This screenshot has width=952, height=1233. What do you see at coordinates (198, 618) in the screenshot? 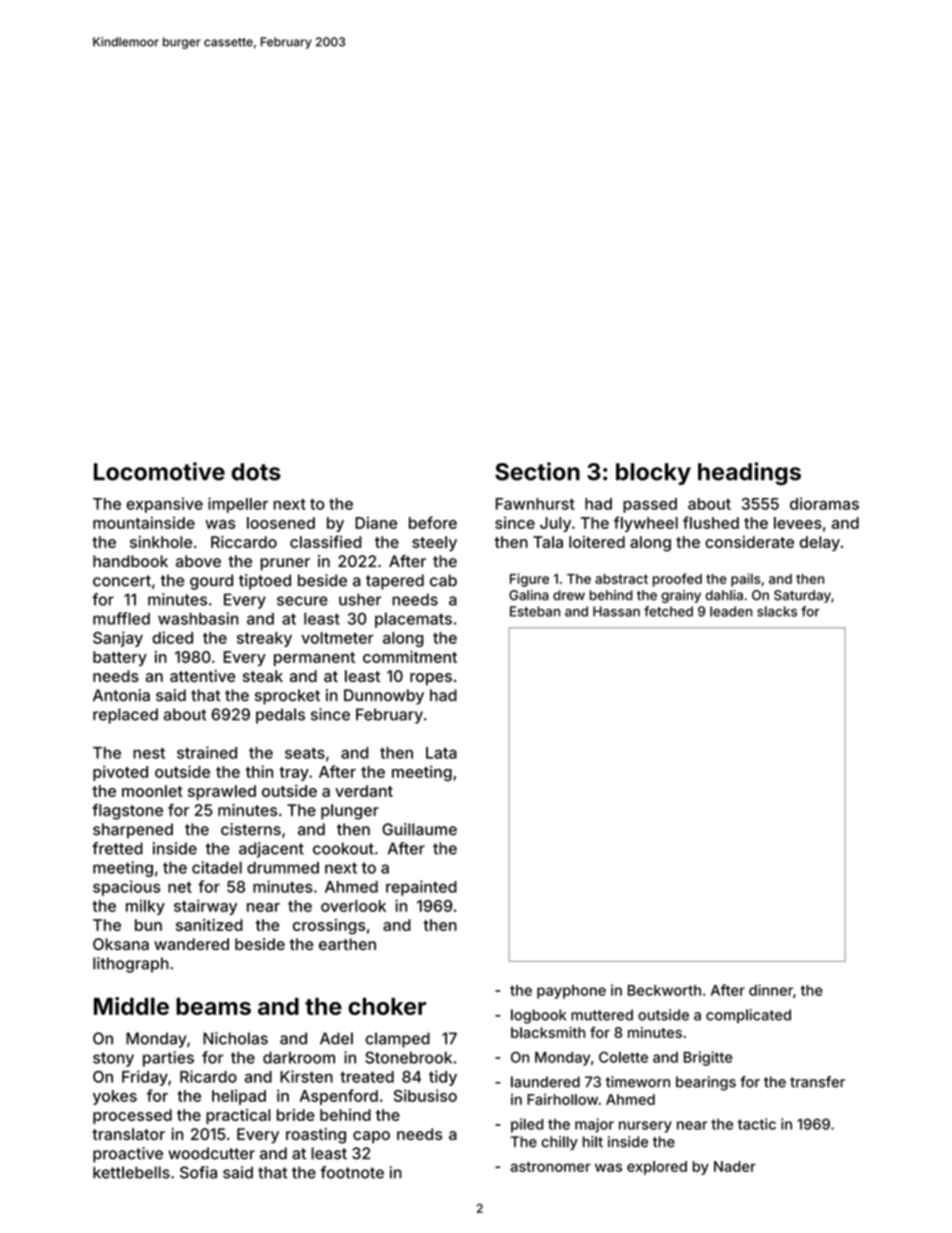
I see `washbasin` at bounding box center [198, 618].
